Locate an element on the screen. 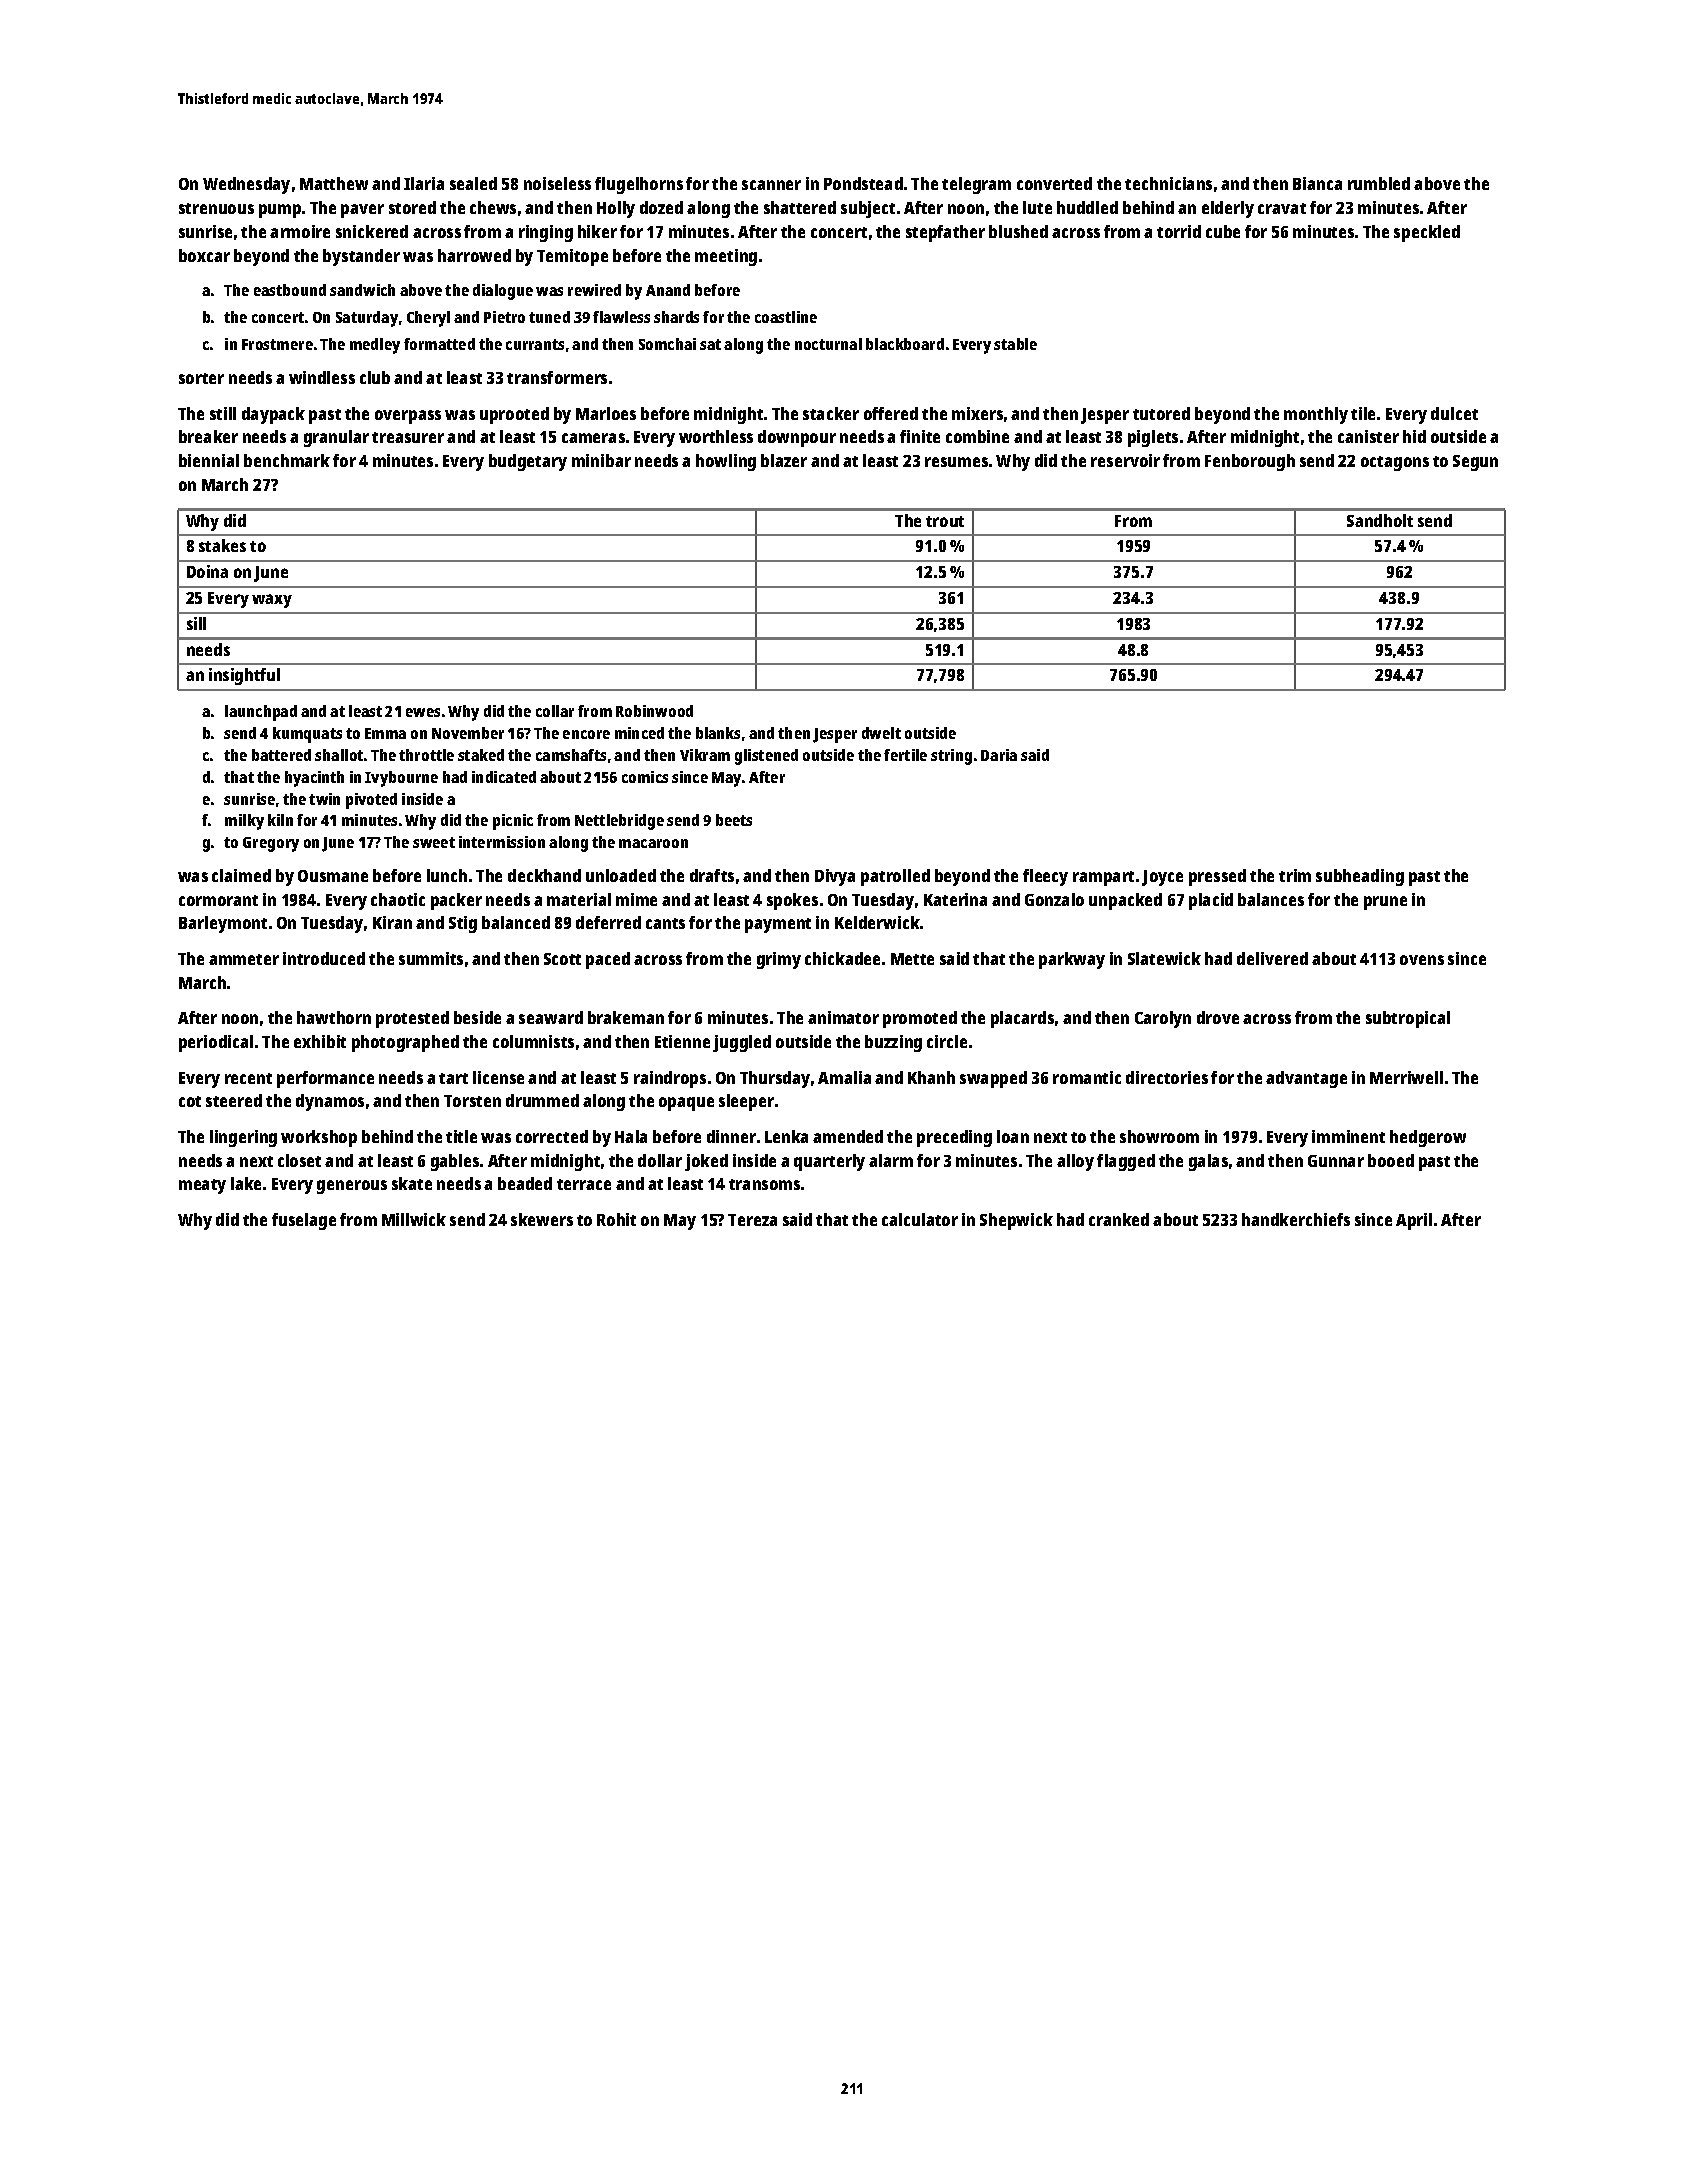  intermission is located at coordinates (502, 842).
